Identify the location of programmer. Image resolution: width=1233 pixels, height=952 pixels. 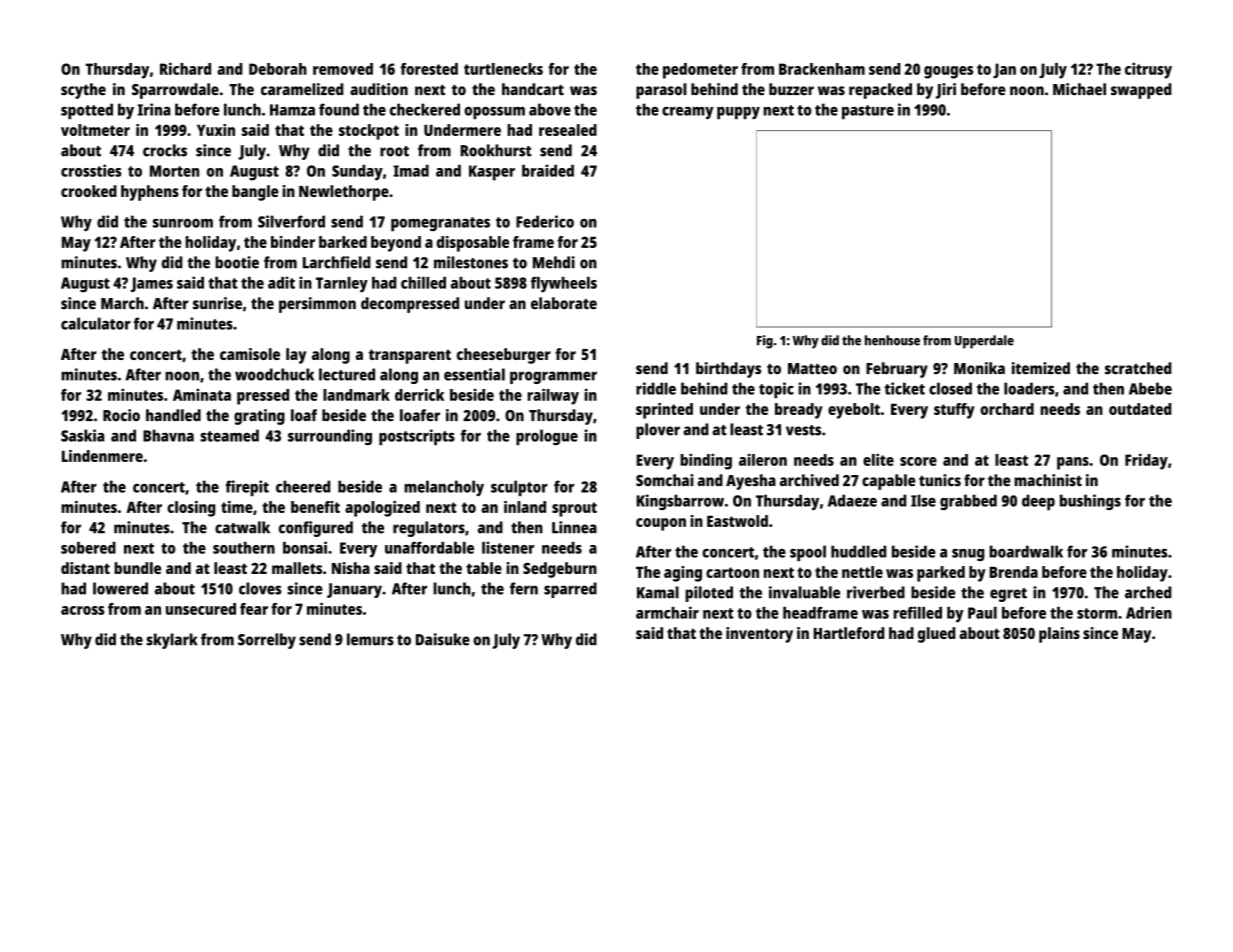
(553, 377).
